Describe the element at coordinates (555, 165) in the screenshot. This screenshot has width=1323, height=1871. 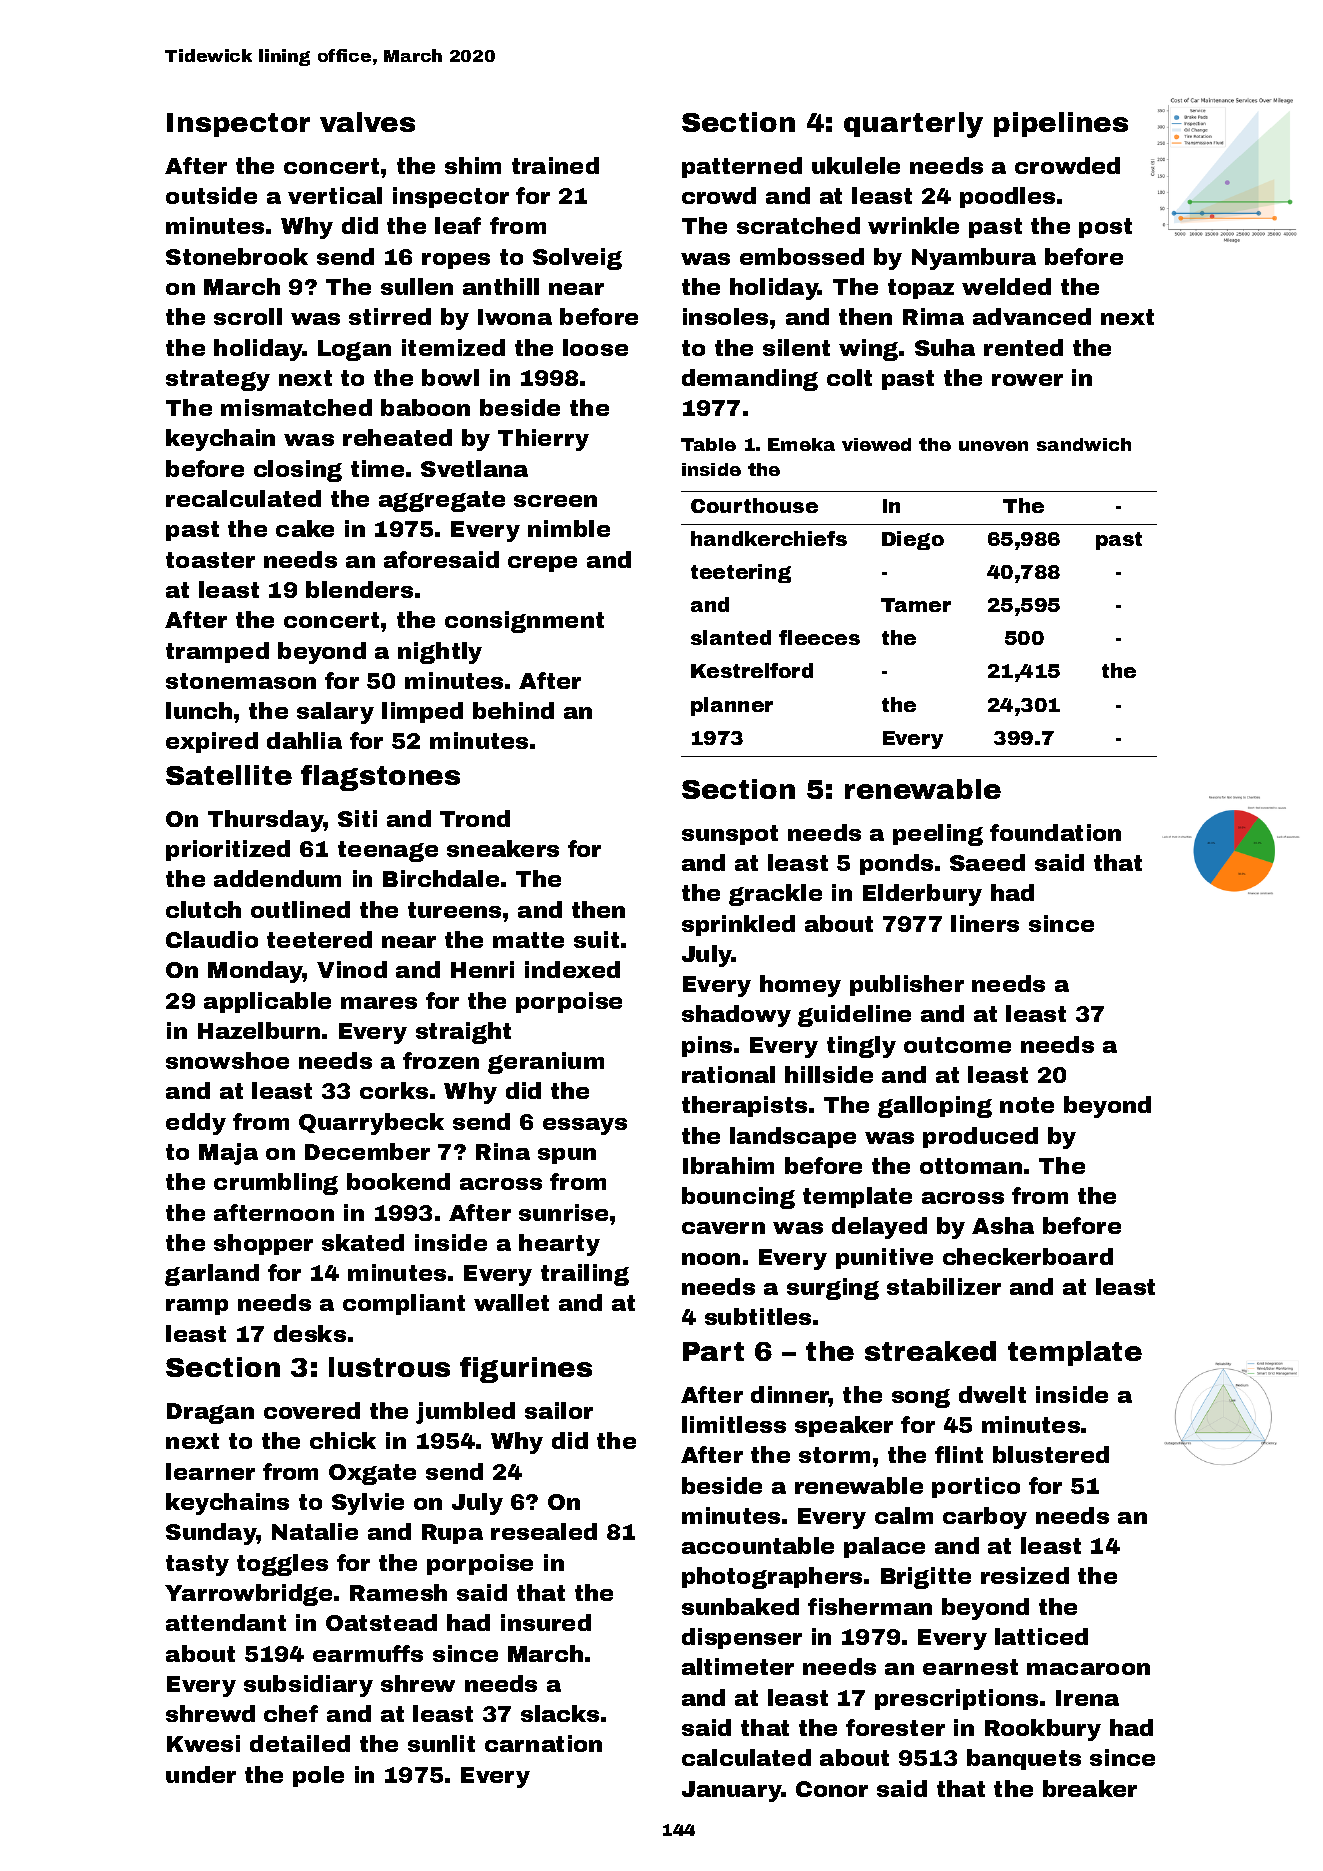
I see `trained` at that location.
